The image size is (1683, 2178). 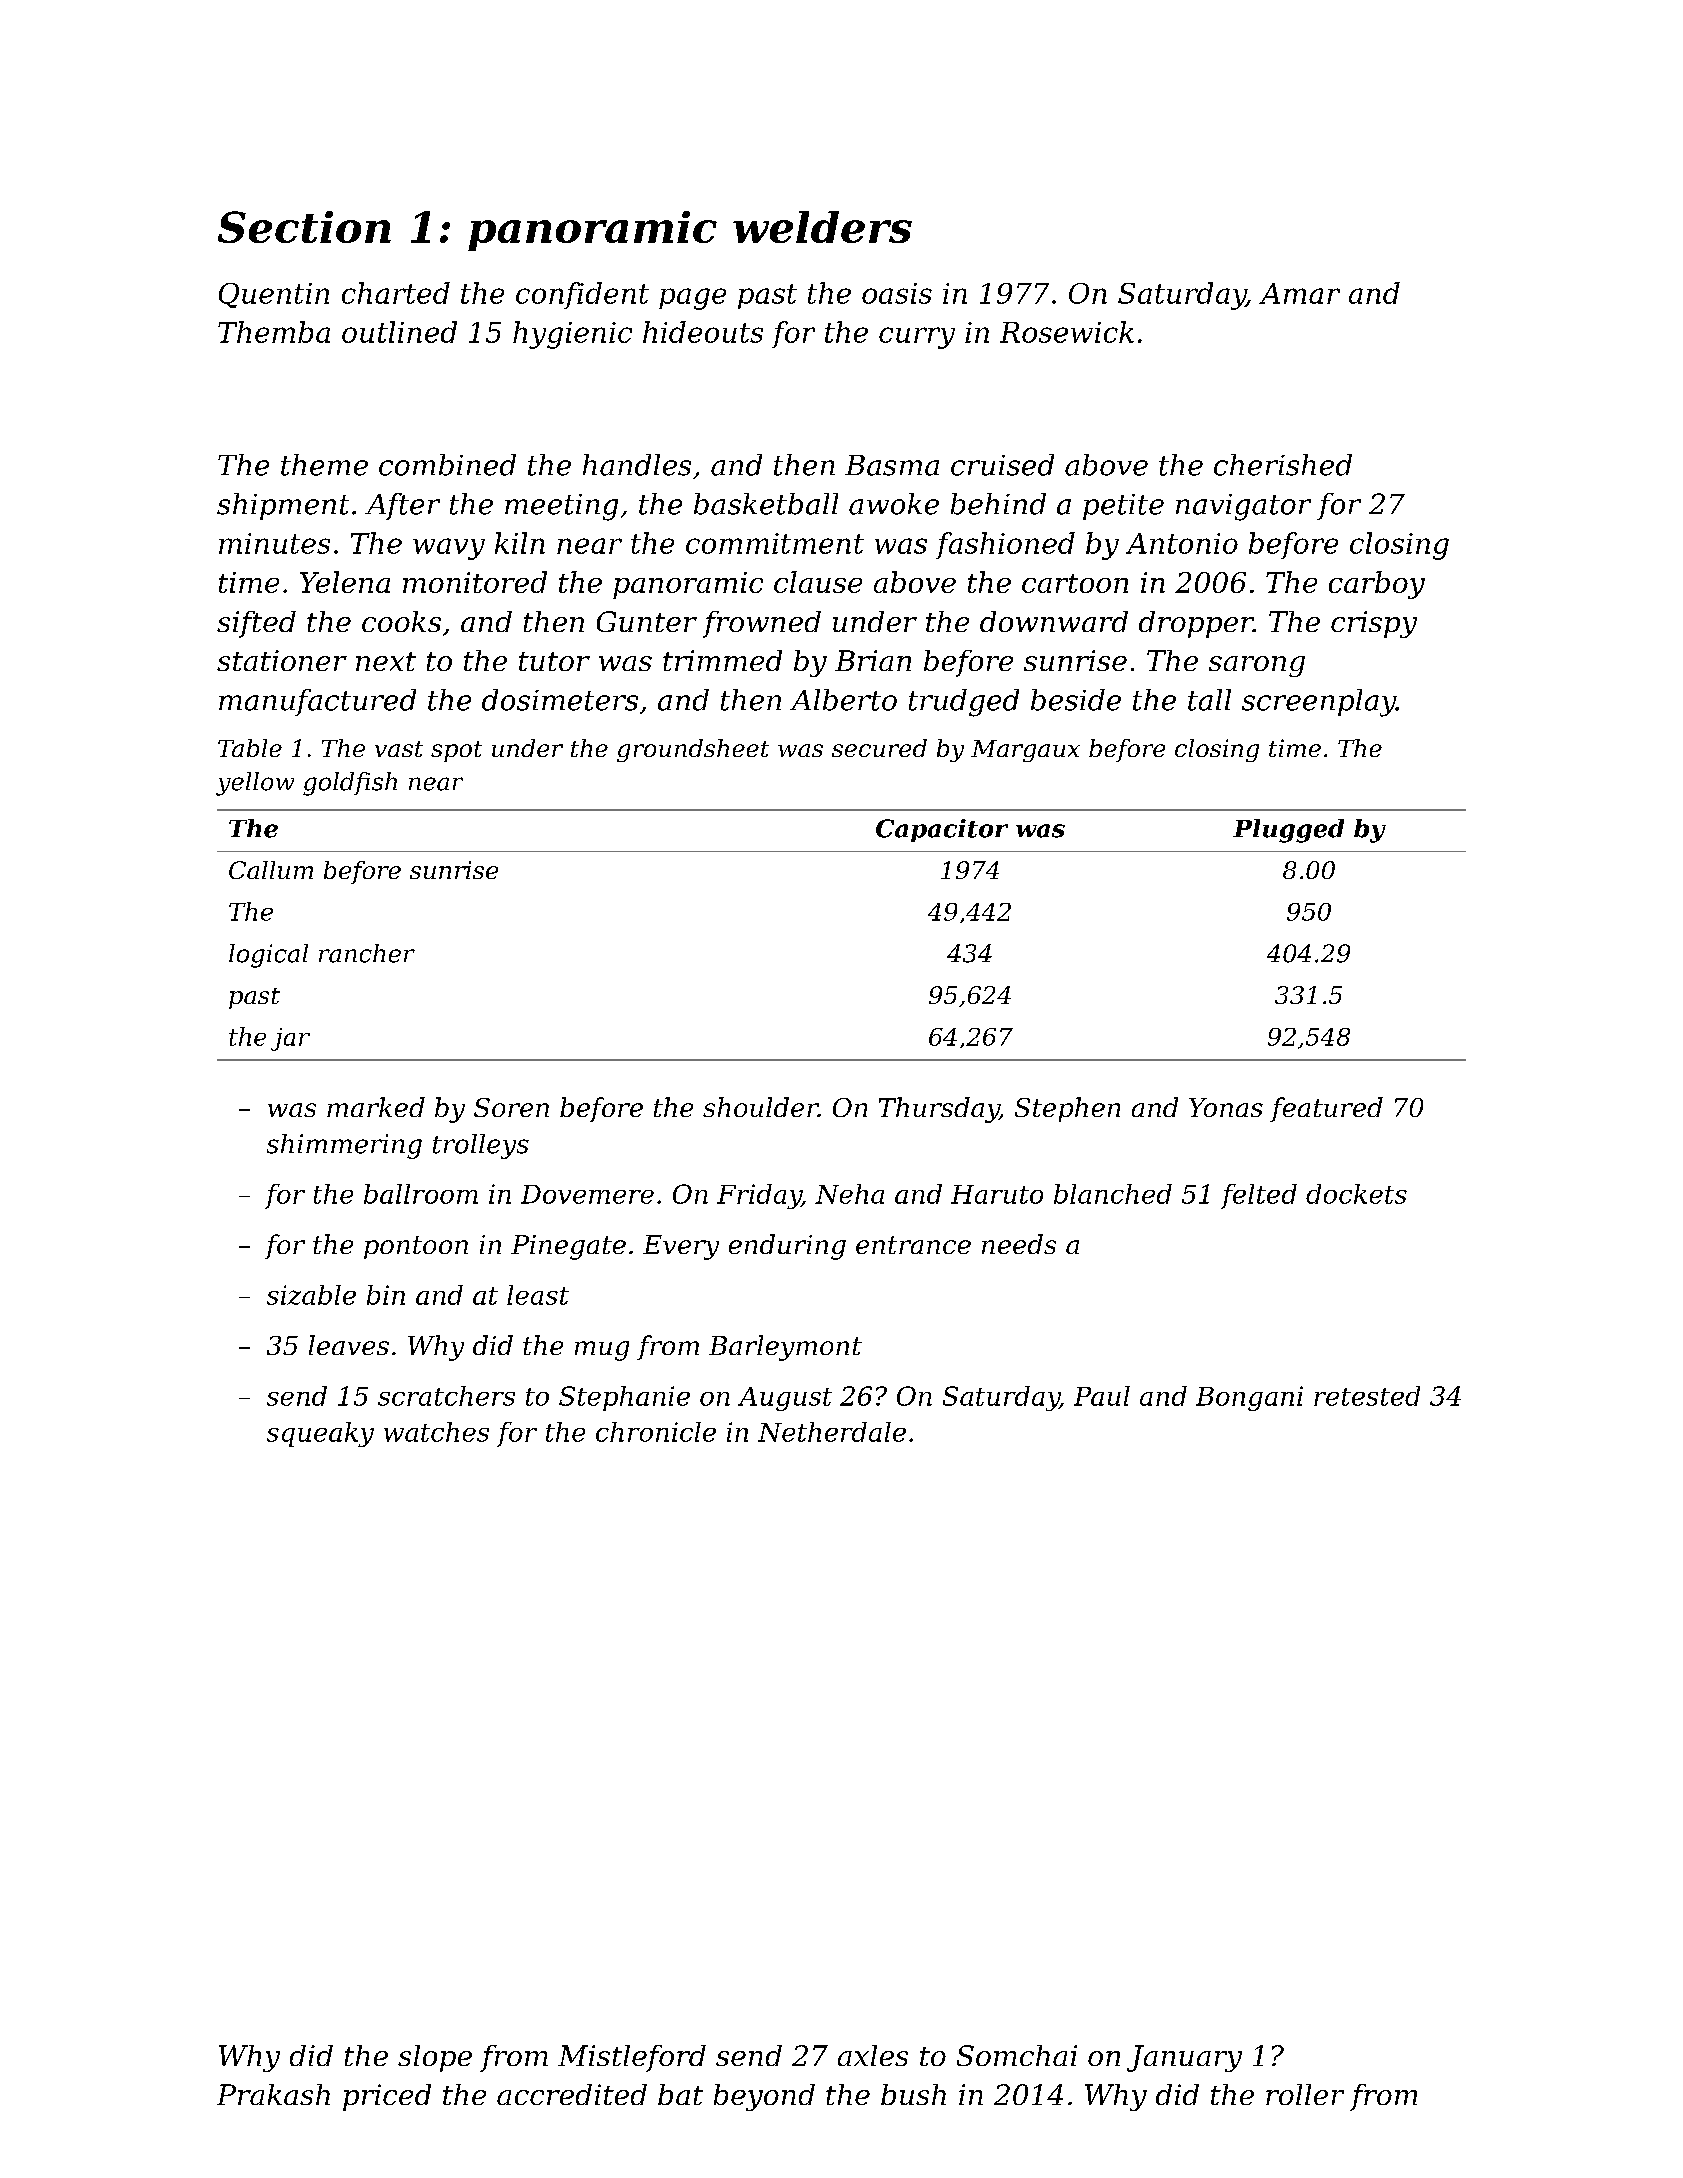 I want to click on squeaky, so click(x=320, y=1434).
